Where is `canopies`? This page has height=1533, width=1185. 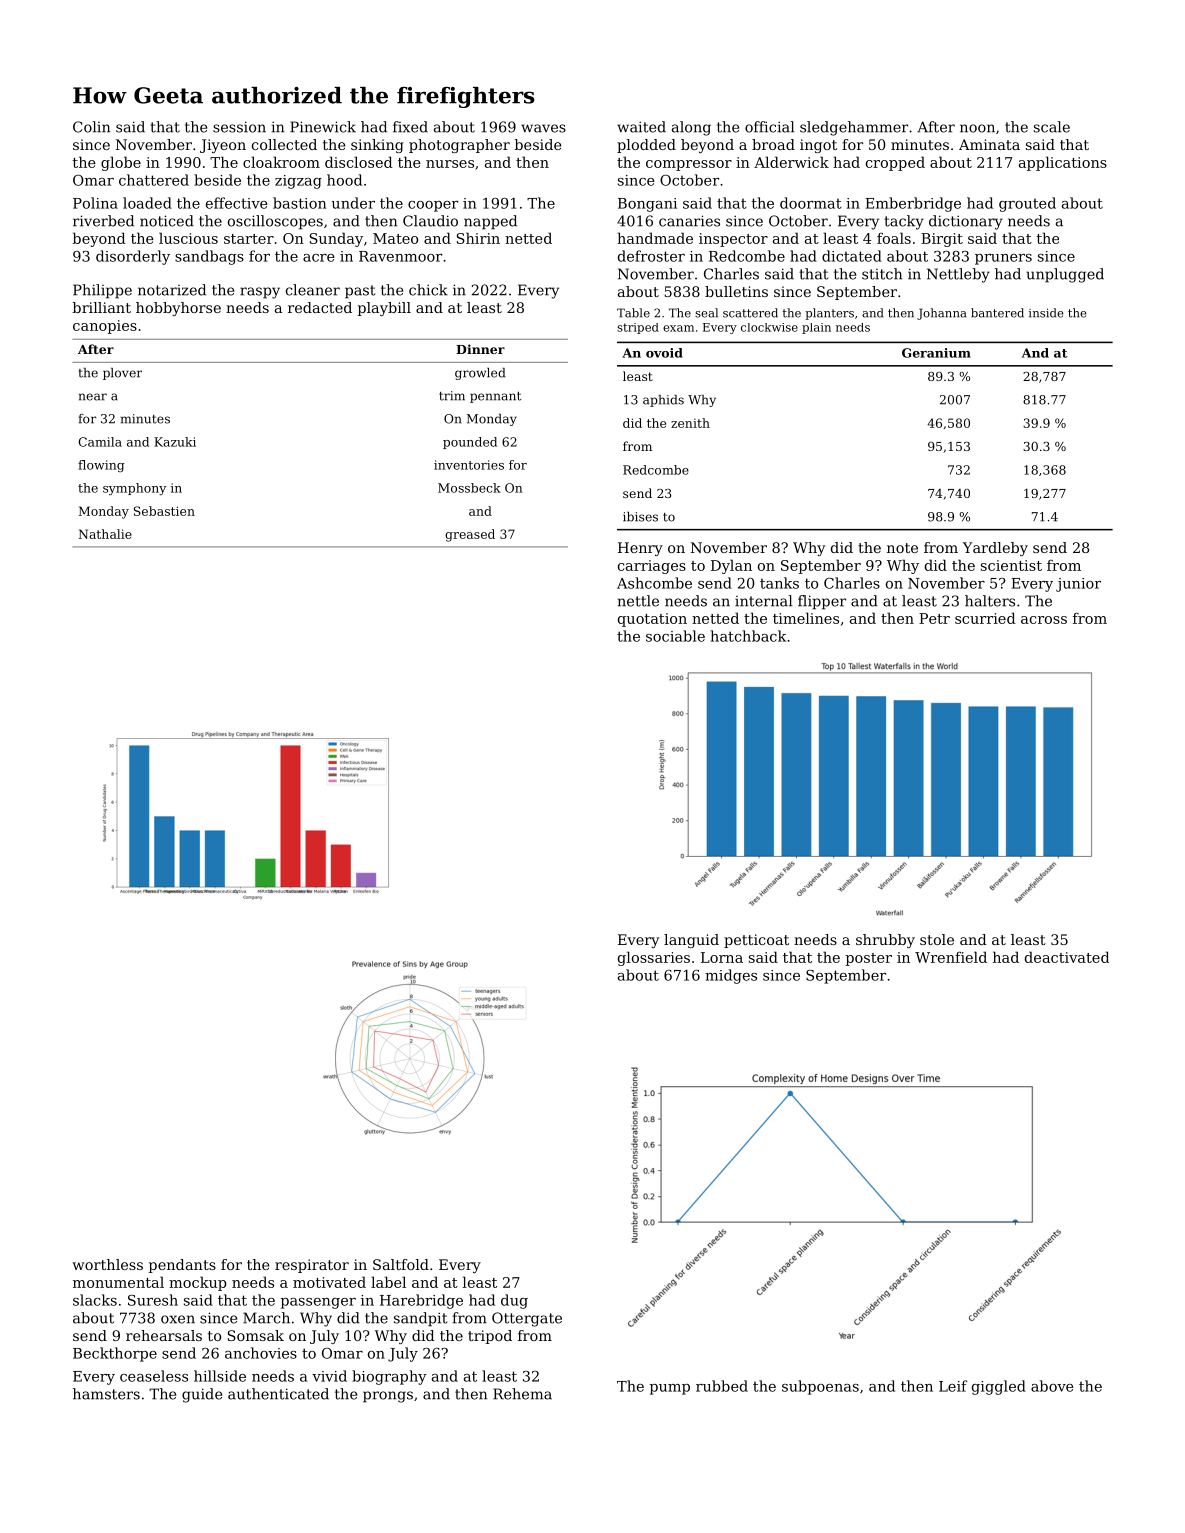 canopies is located at coordinates (105, 327).
